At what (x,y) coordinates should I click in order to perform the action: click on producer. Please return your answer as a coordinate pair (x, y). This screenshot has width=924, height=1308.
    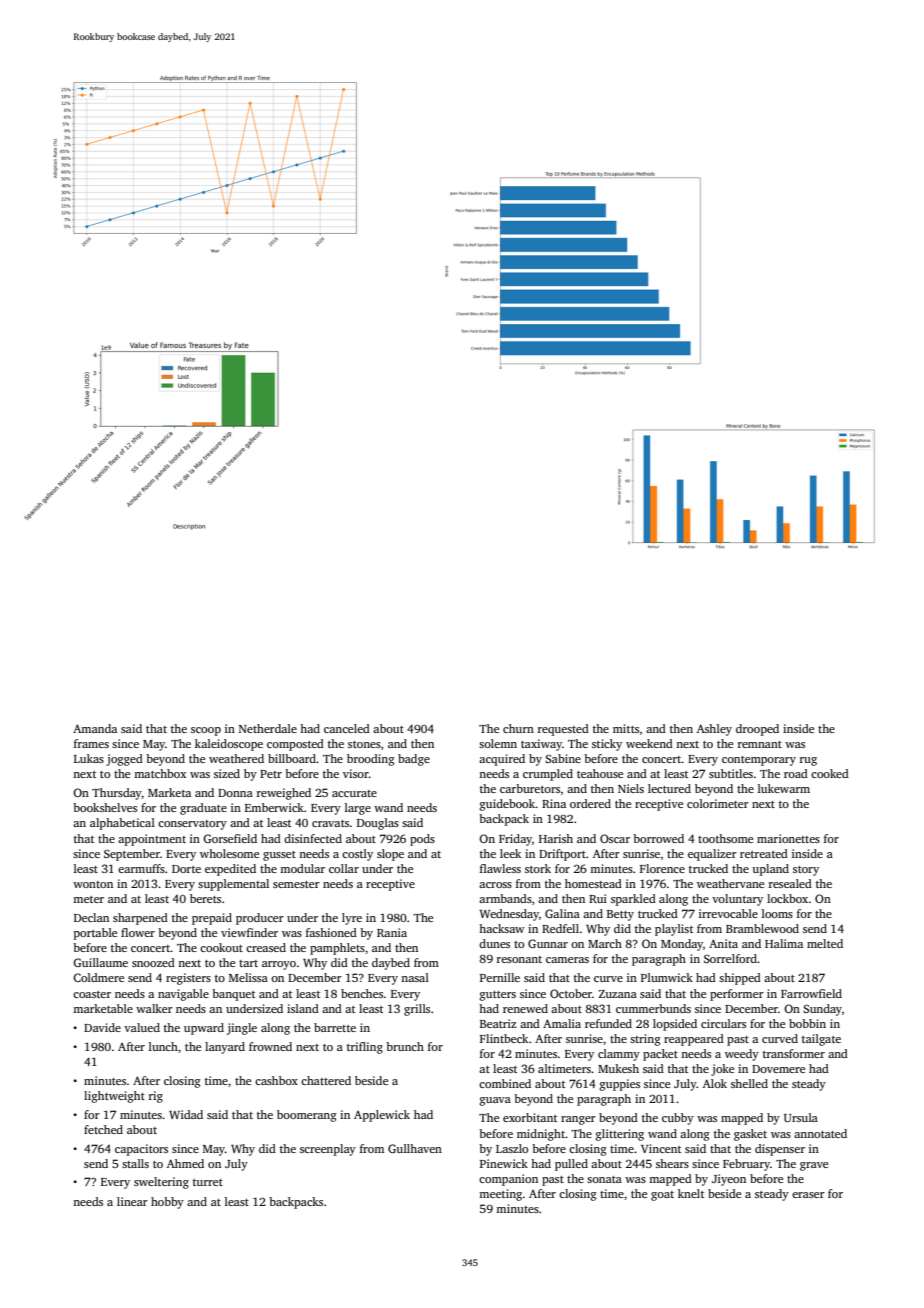
    Looking at the image, I should click on (260, 919).
